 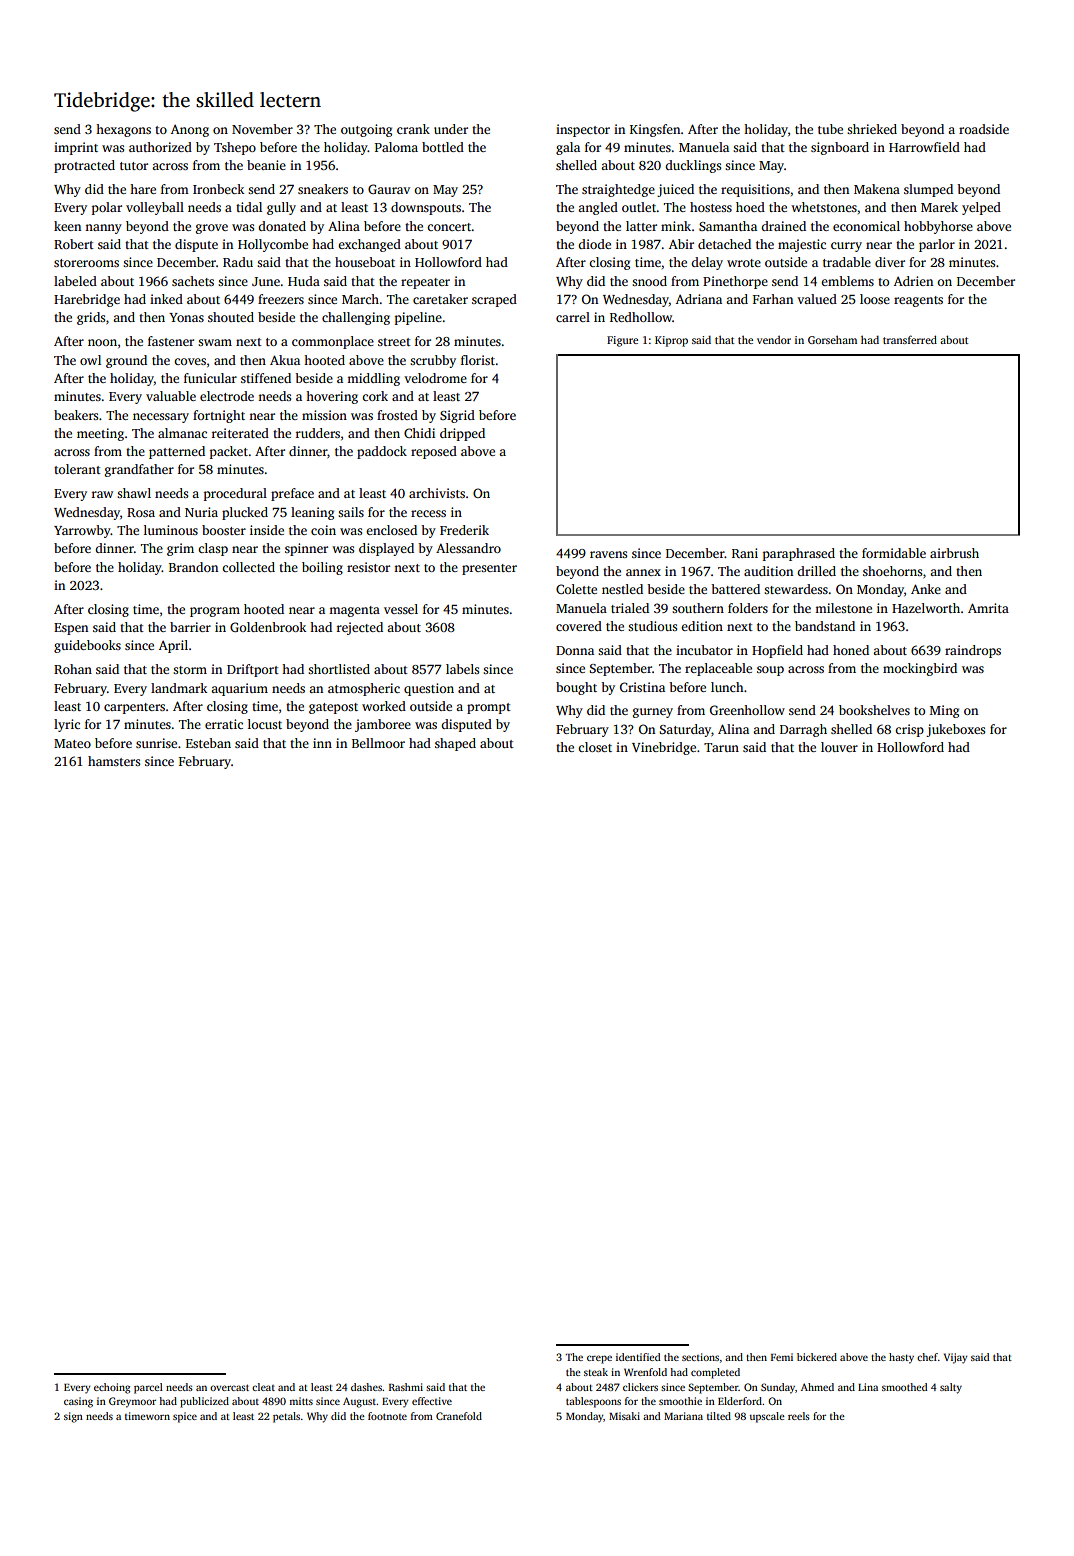 What do you see at coordinates (872, 129) in the document?
I see `shrieked` at bounding box center [872, 129].
